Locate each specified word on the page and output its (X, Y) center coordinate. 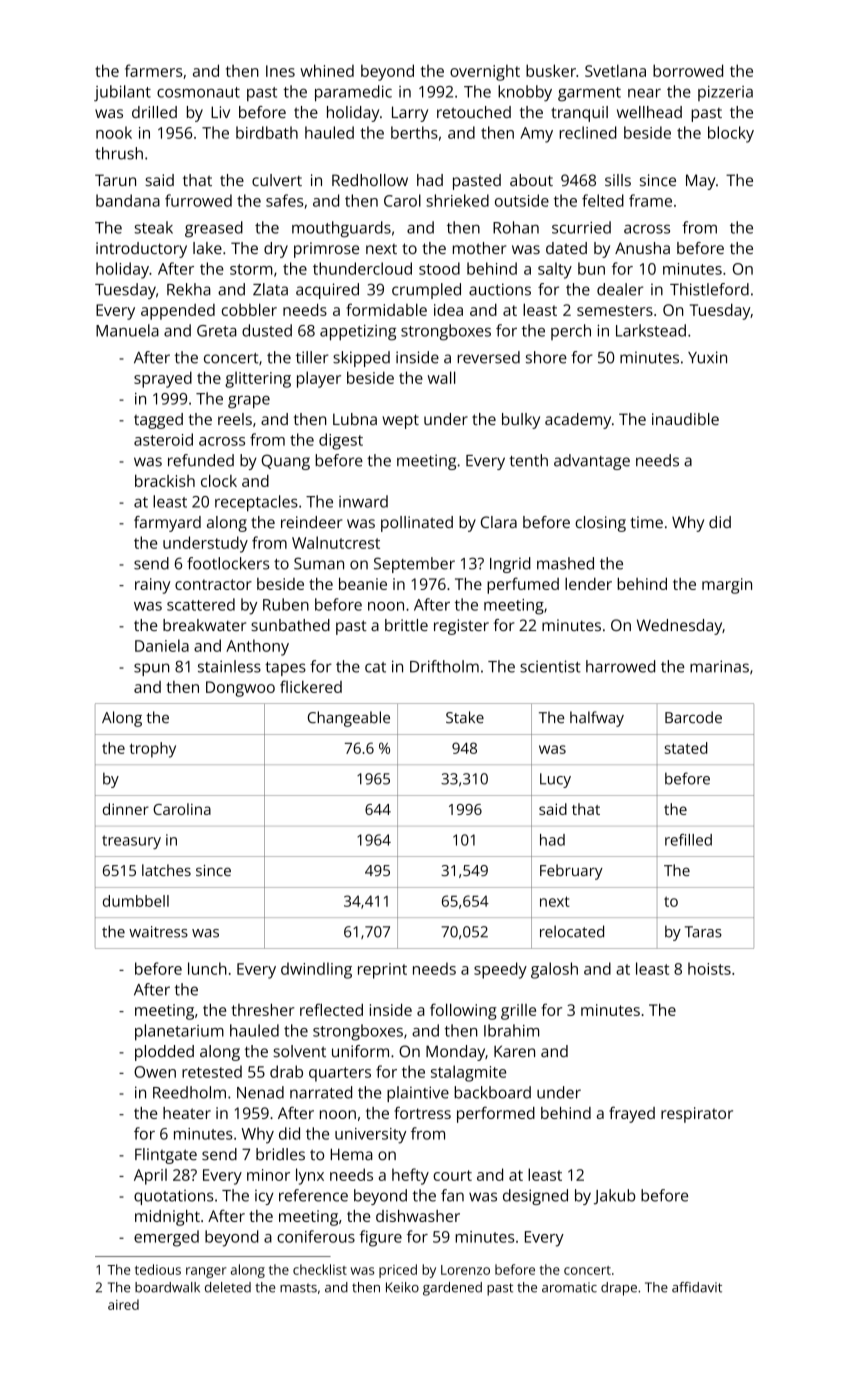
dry (276, 250)
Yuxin (707, 357)
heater (187, 1113)
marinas (719, 666)
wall (441, 377)
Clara (499, 522)
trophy (153, 750)
